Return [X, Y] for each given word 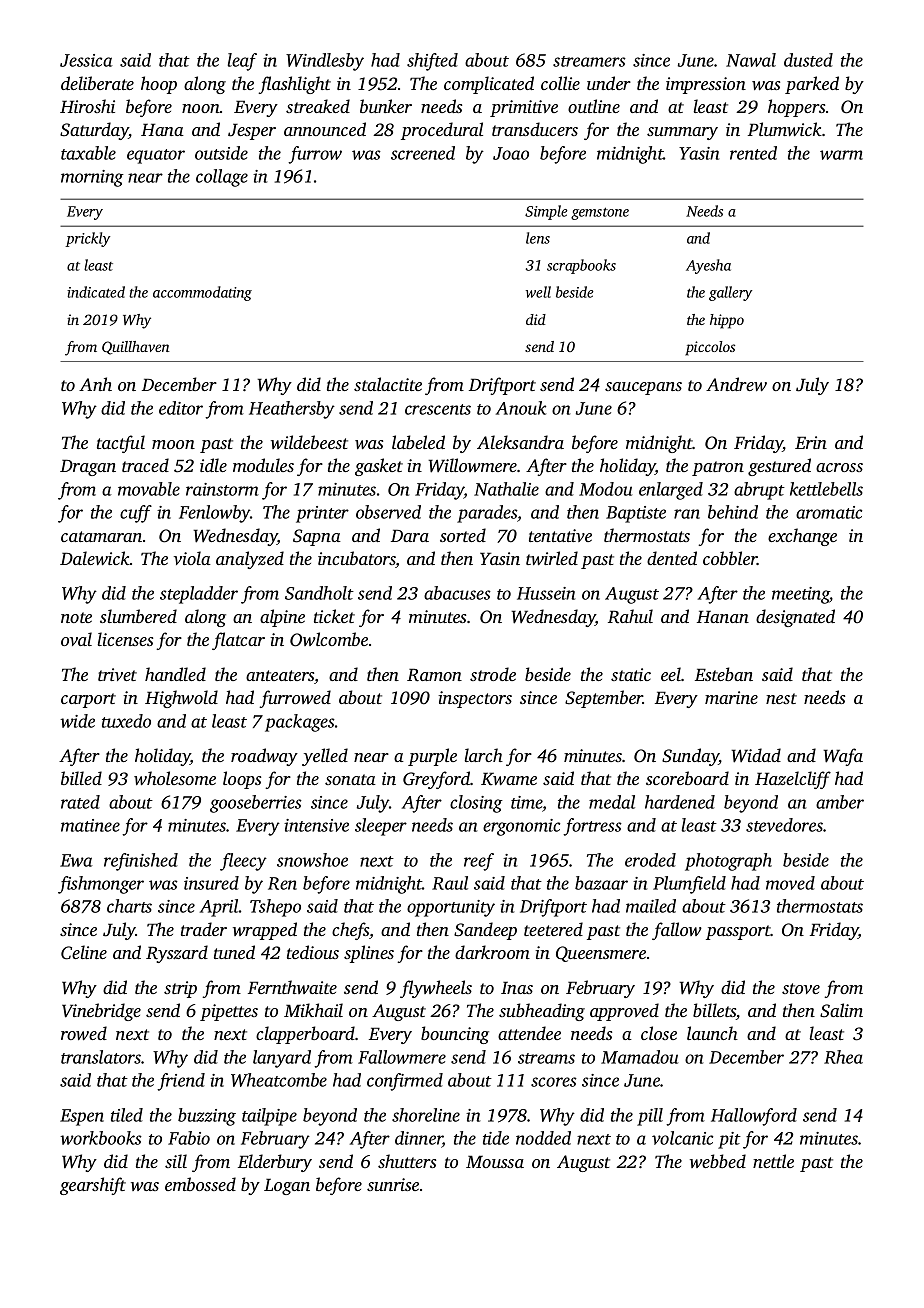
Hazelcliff [793, 780]
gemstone [600, 213]
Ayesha [708, 266]
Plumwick [785, 129]
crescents [438, 409]
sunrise [393, 1184]
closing [476, 804]
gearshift [93, 1186]
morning [92, 178]
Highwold [181, 699]
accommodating [202, 293]
